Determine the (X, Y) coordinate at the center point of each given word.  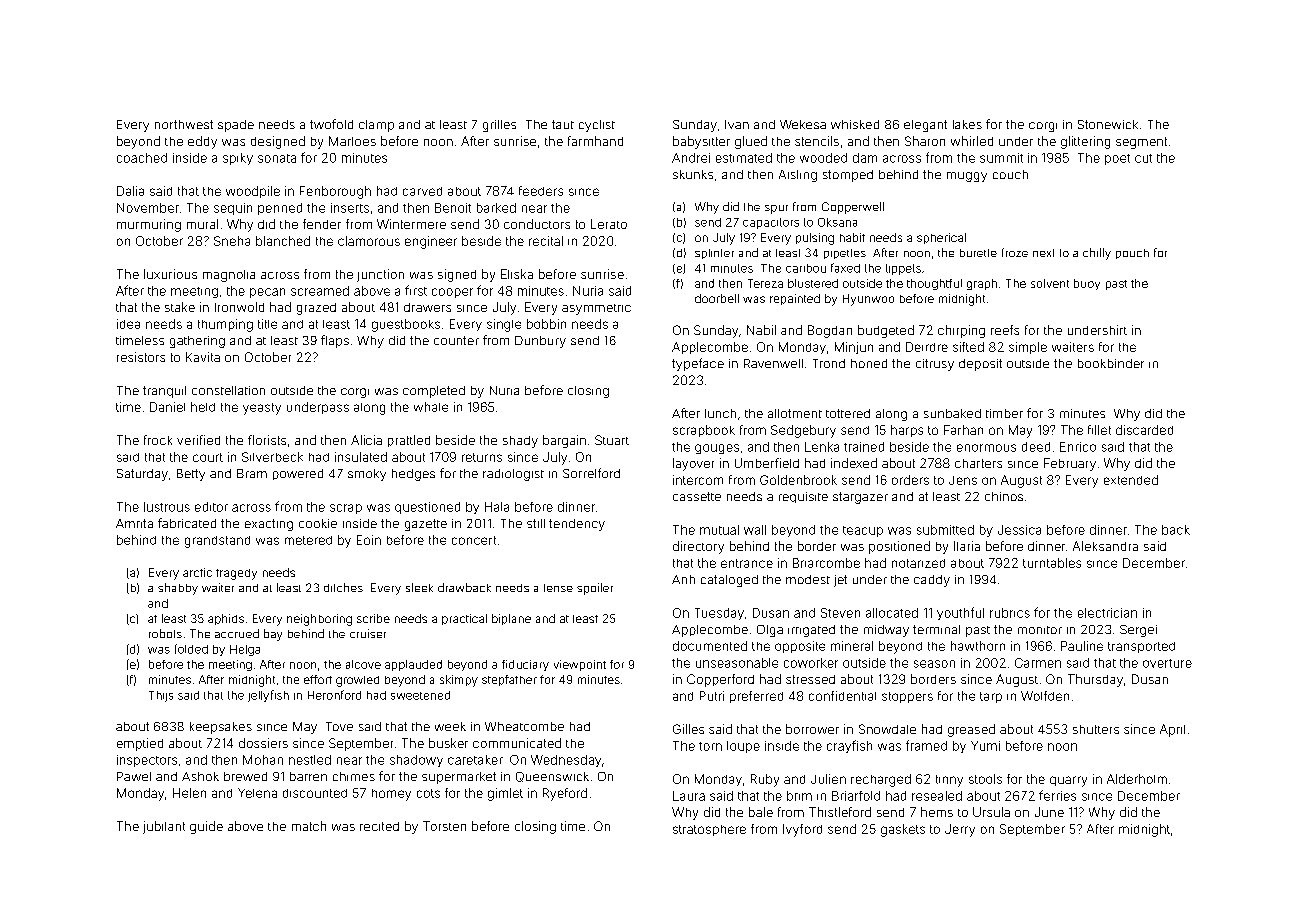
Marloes (352, 141)
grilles (499, 126)
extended (1131, 480)
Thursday (1095, 680)
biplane (511, 619)
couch (1010, 174)
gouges (717, 449)
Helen (189, 793)
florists (267, 440)
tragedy (236, 574)
